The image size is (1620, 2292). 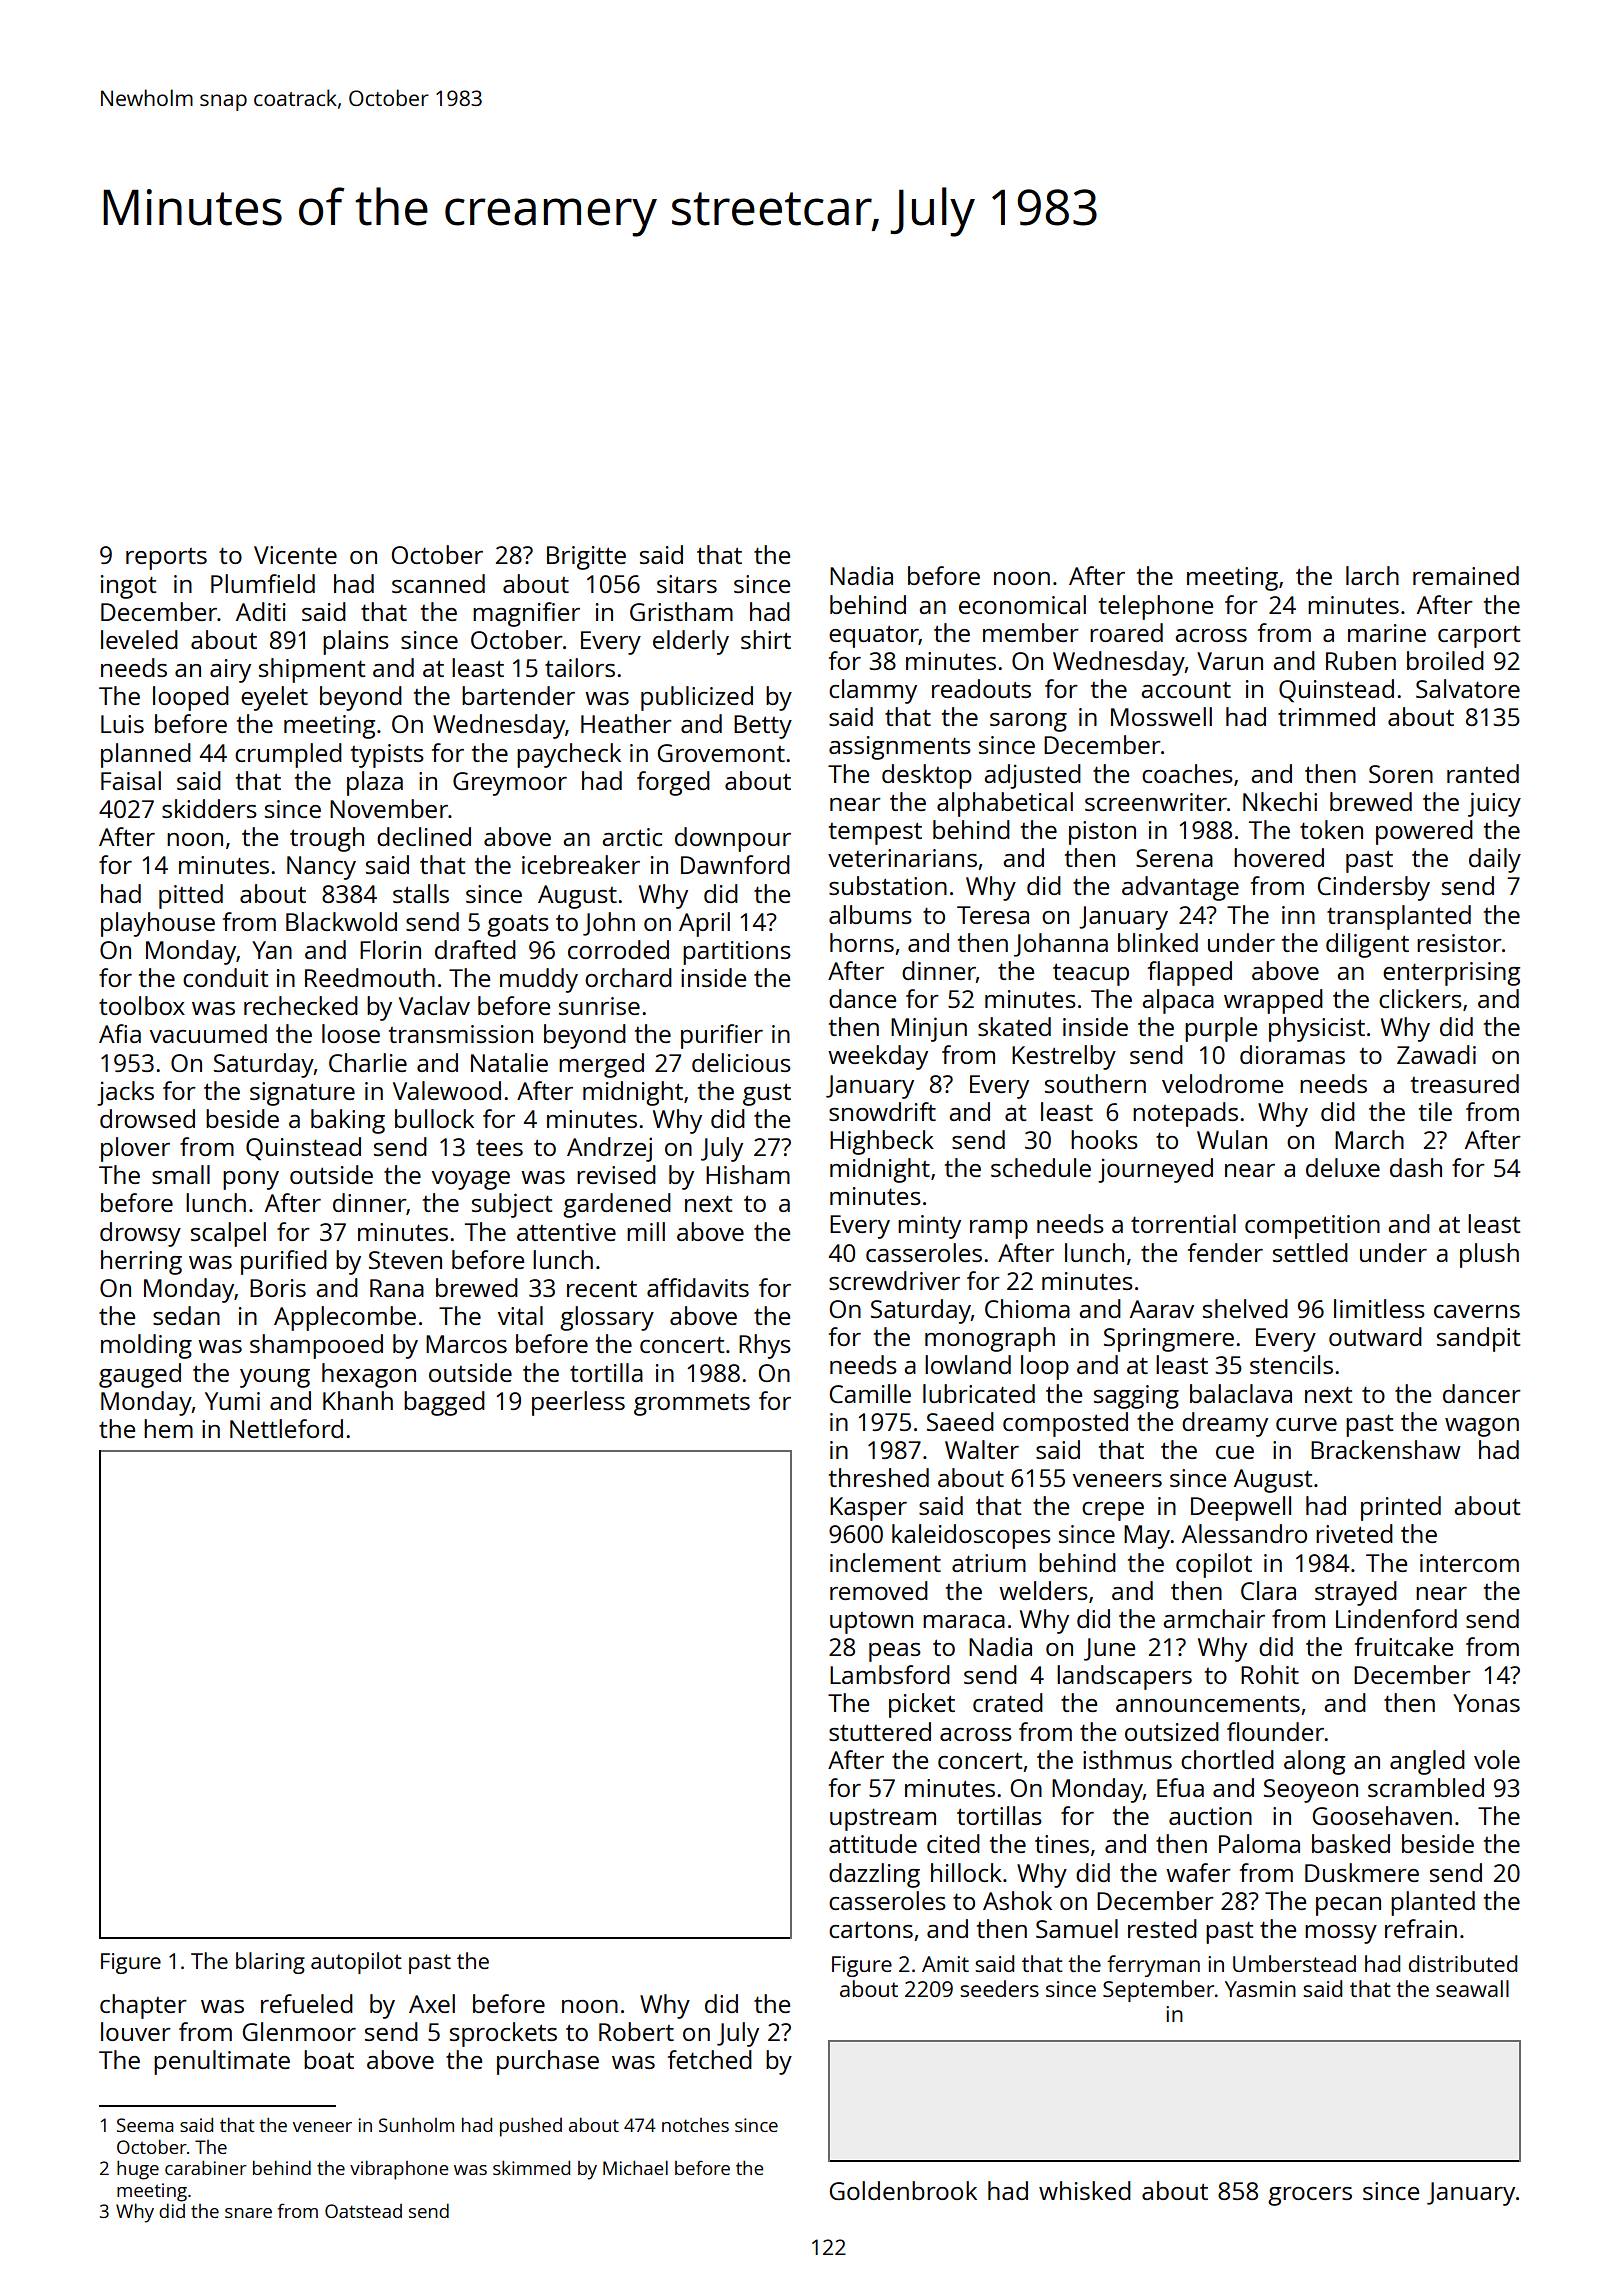 I want to click on larch, so click(x=1372, y=575).
